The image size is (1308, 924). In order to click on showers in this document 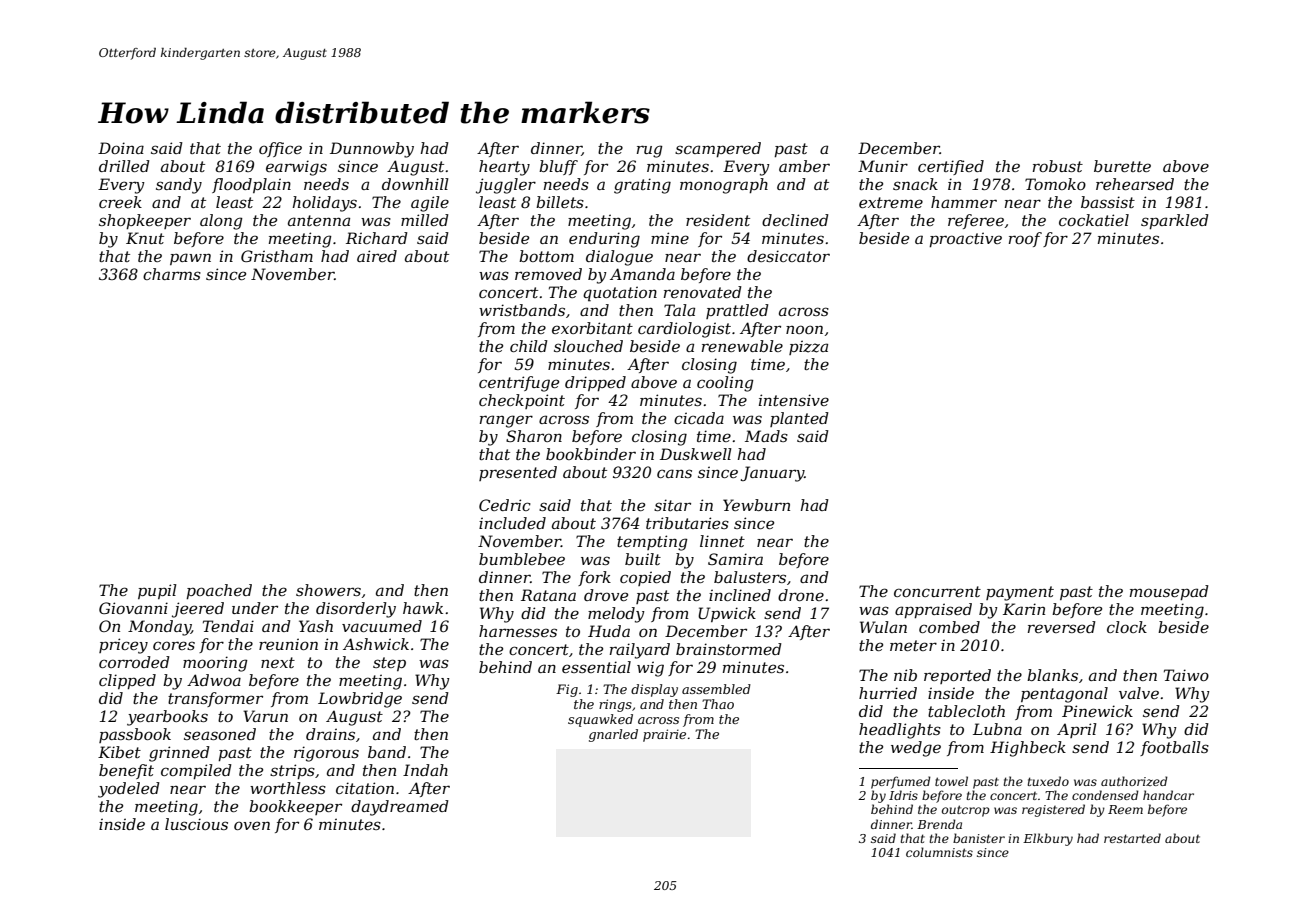, I will do `click(328, 590)`.
